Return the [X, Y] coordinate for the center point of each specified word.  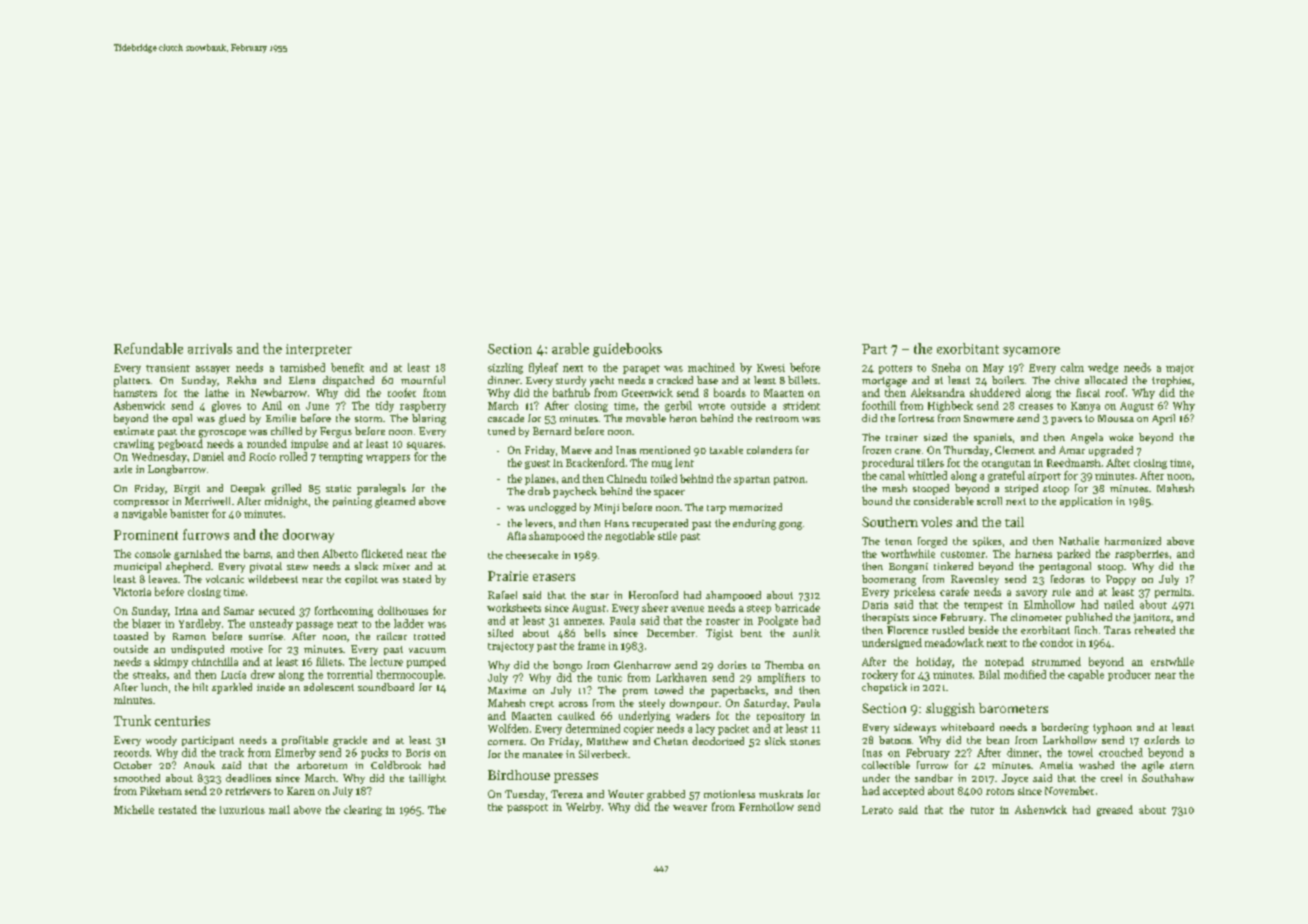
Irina [186, 611]
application [1086, 502]
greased [1115, 810]
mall [279, 809]
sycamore [1031, 352]
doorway [308, 536]
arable [570, 348]
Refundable [148, 348]
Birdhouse [519, 775]
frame [591, 645]
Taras [1117, 630]
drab [539, 491]
